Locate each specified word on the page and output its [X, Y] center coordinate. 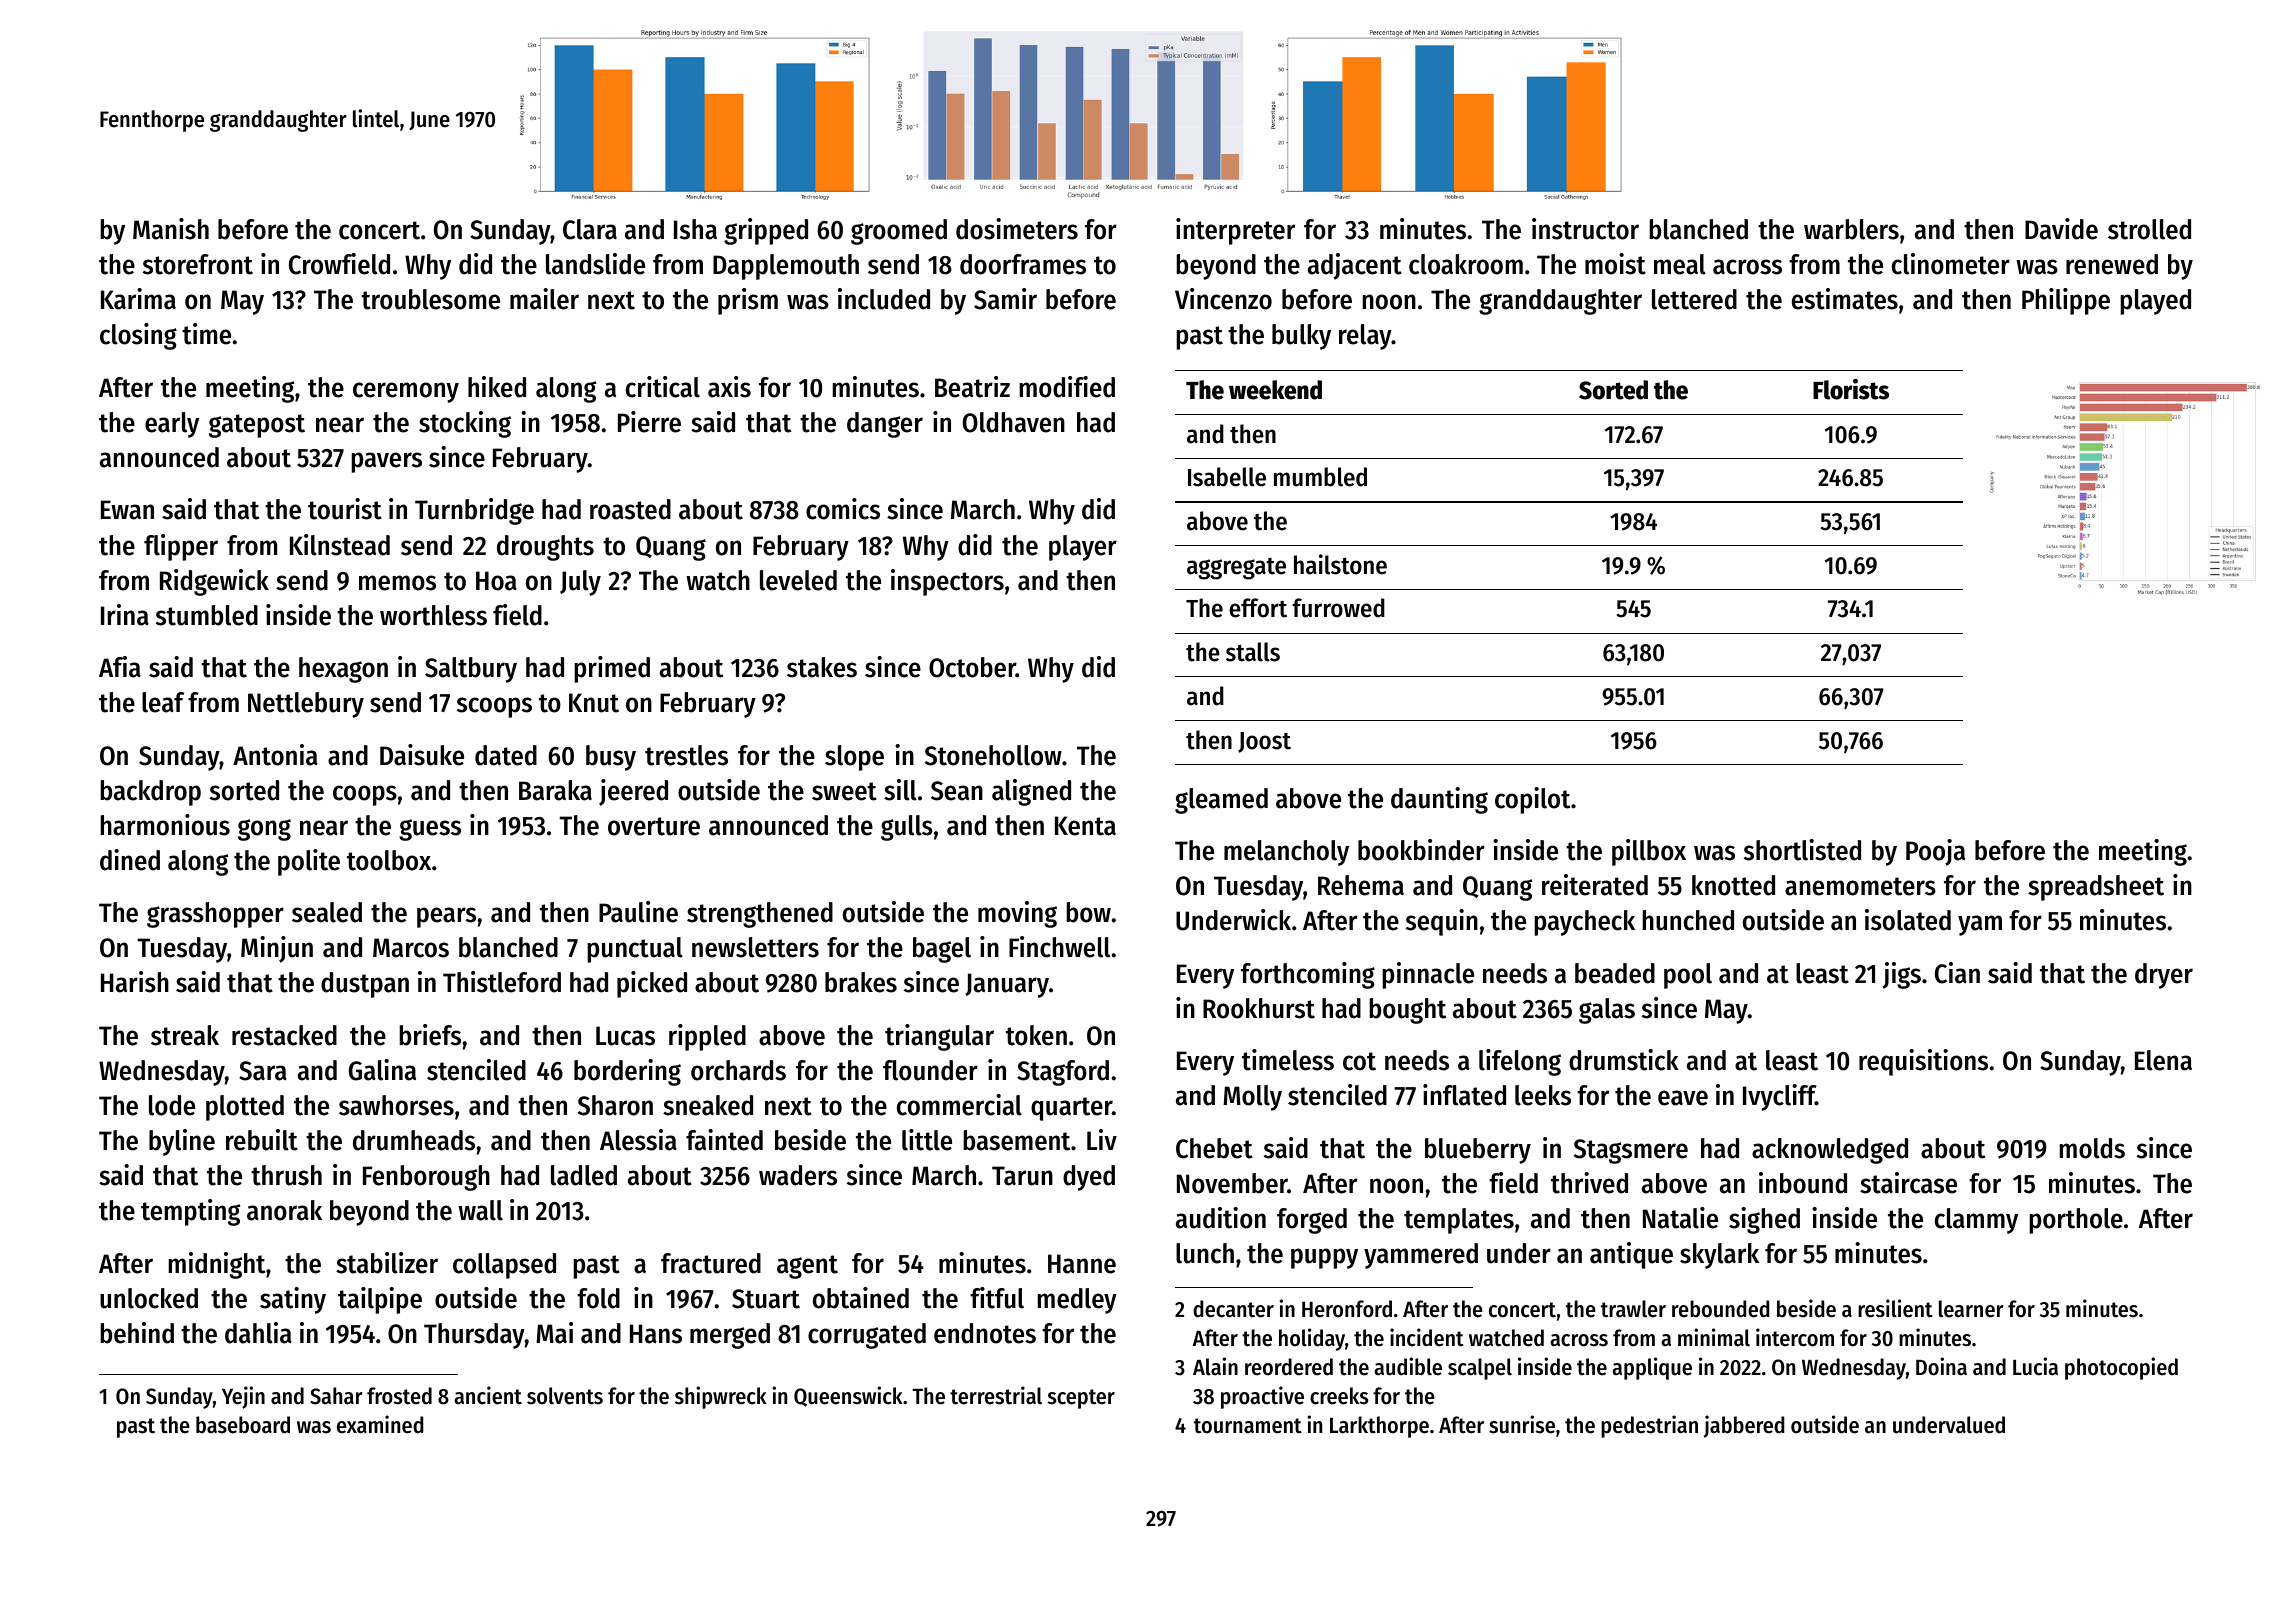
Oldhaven [1014, 422]
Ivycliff [1779, 1097]
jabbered [1744, 1426]
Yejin [243, 1397]
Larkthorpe [1379, 1427]
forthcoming [1308, 975]
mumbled [1320, 477]
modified [1067, 387]
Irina [125, 615]
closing [138, 336]
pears [446, 917]
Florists [1851, 389]
